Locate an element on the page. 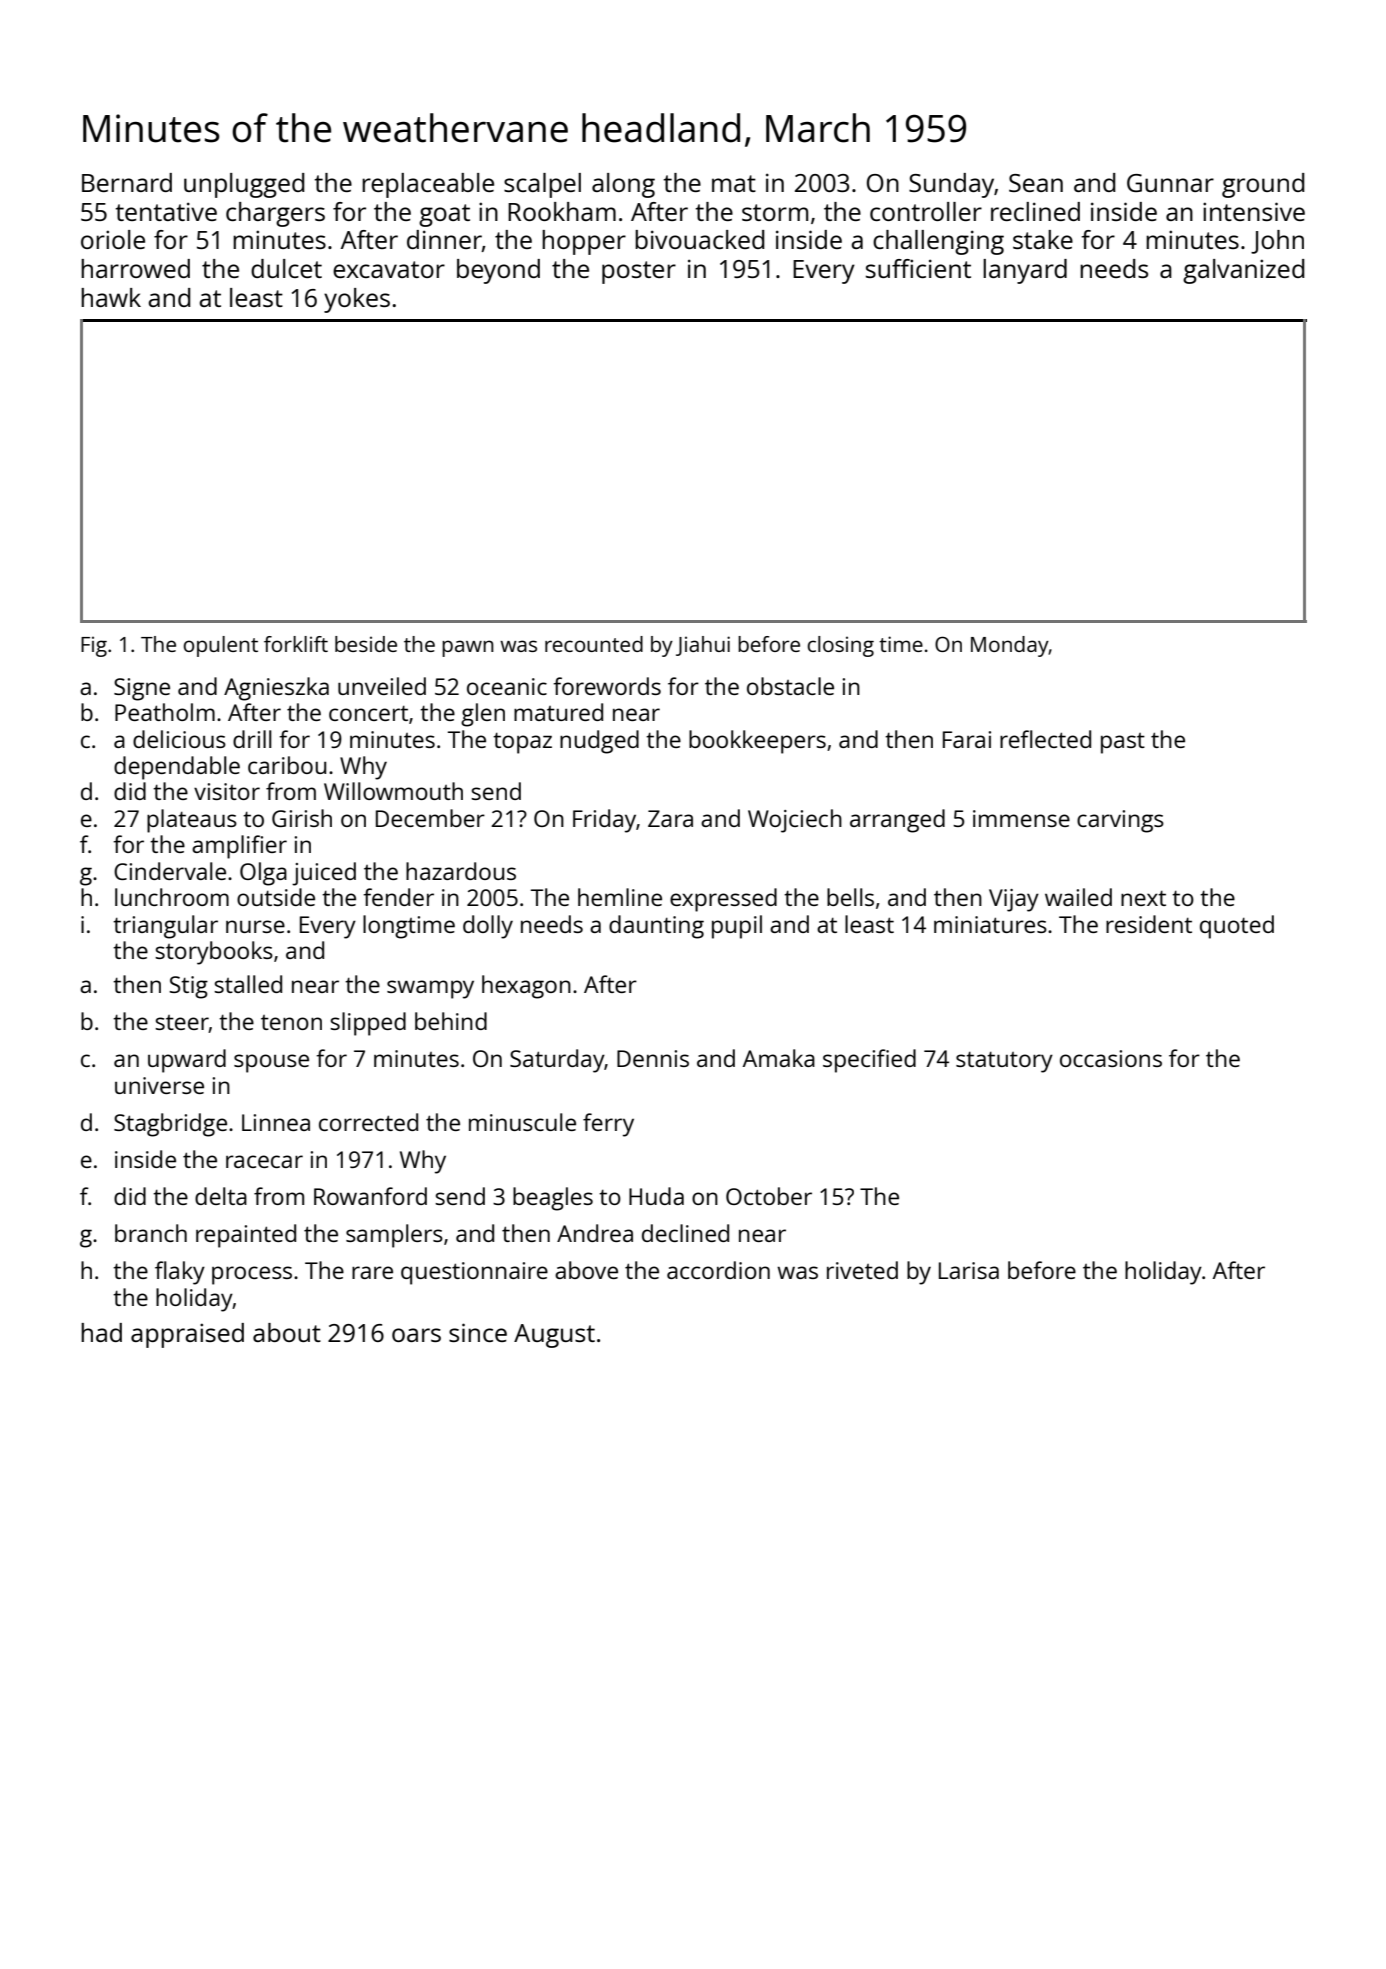  ferry is located at coordinates (608, 1125).
